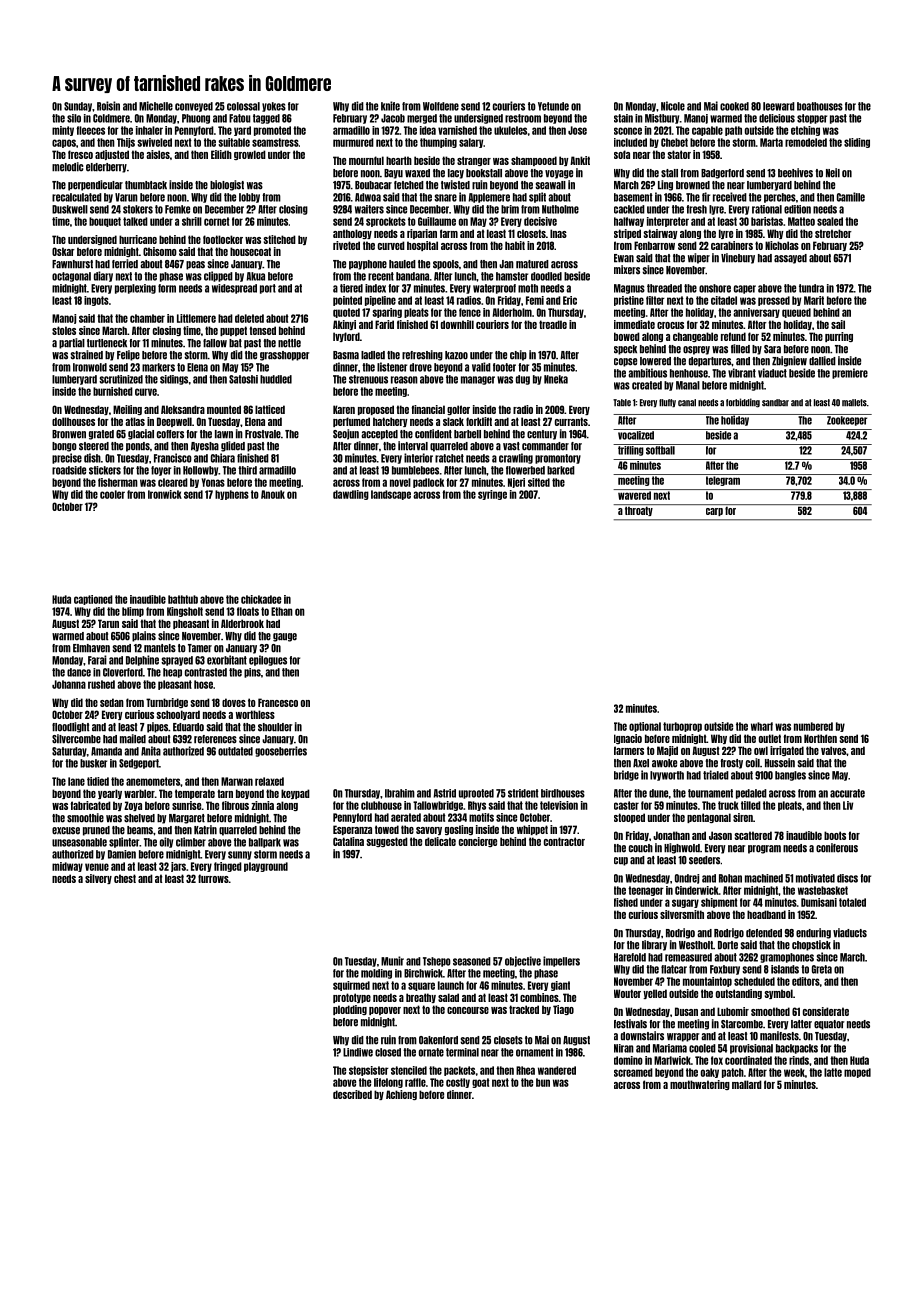  What do you see at coordinates (73, 421) in the screenshot?
I see `dollhouses` at bounding box center [73, 421].
